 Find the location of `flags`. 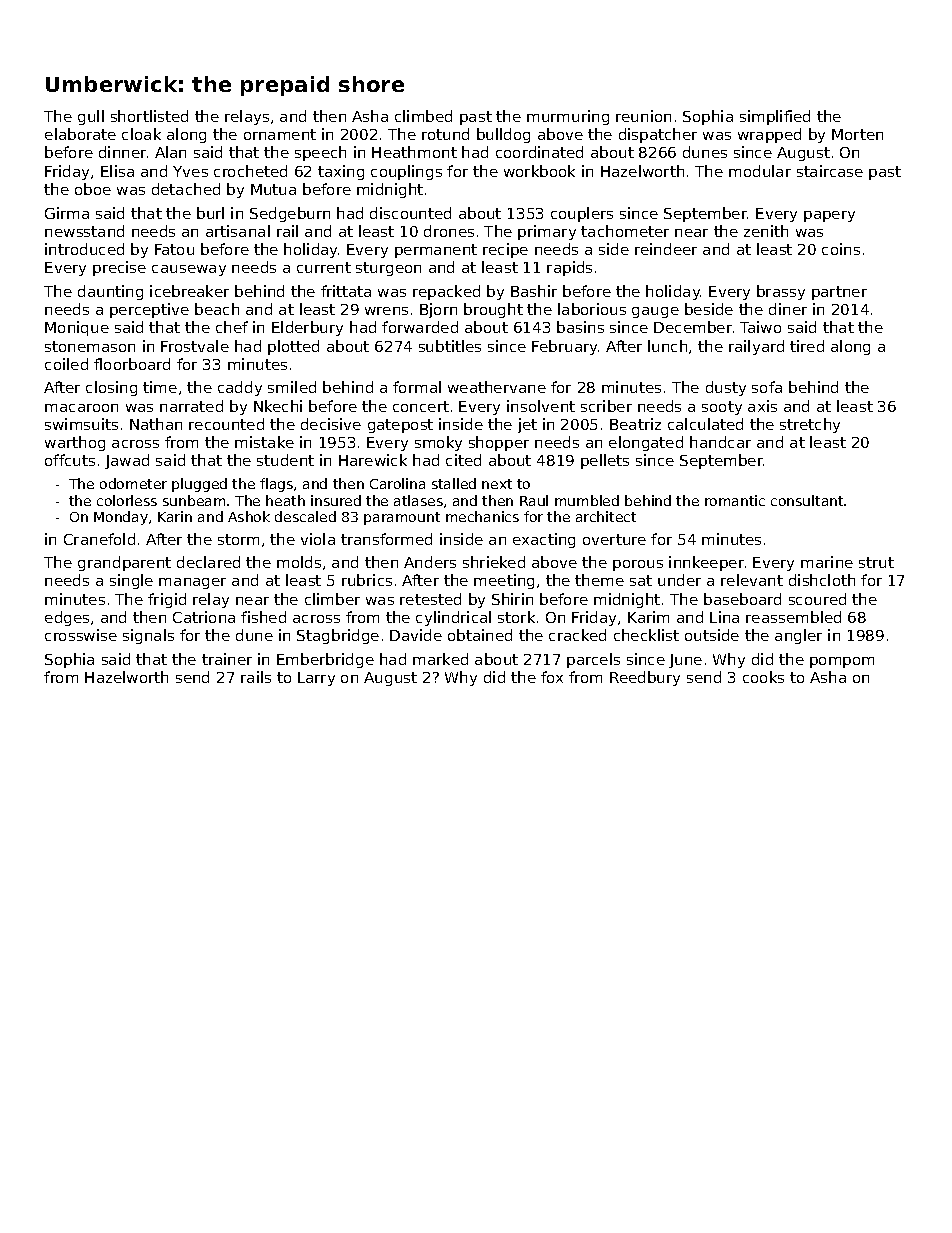

flags is located at coordinates (276, 485).
